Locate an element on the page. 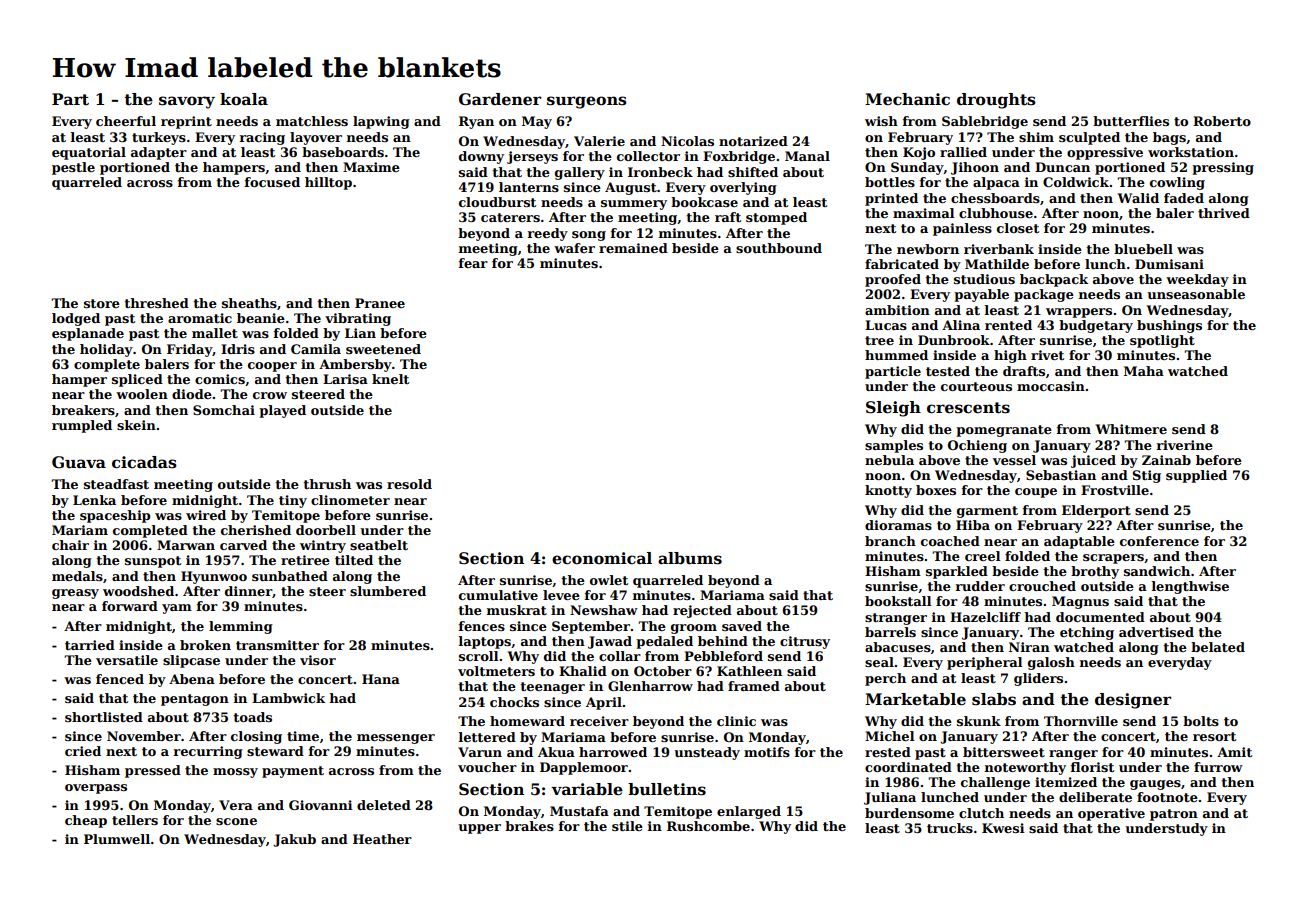  slumbered is located at coordinates (388, 591).
